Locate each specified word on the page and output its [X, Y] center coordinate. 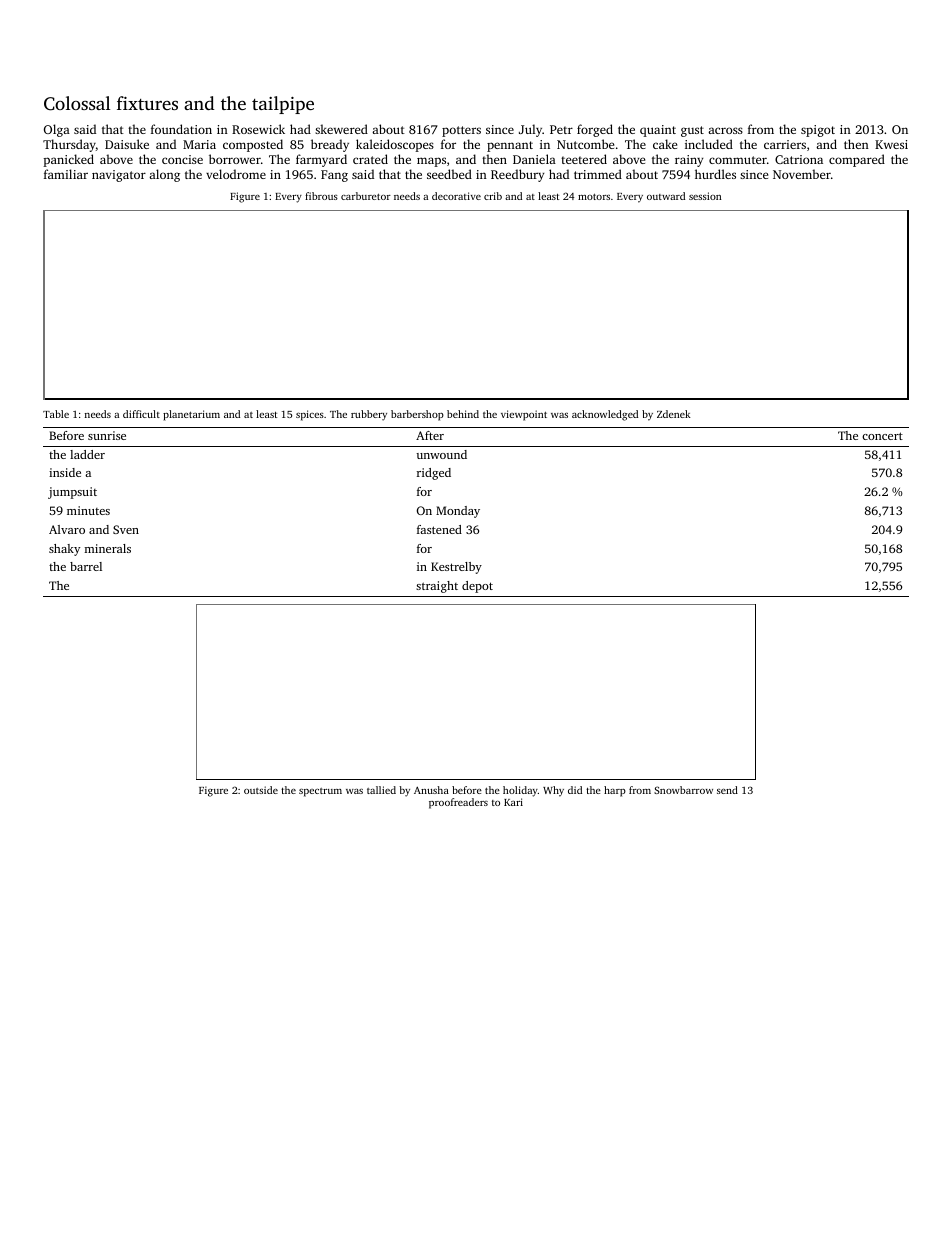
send [727, 790]
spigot [818, 131]
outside [261, 790]
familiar [66, 174]
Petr [561, 129]
